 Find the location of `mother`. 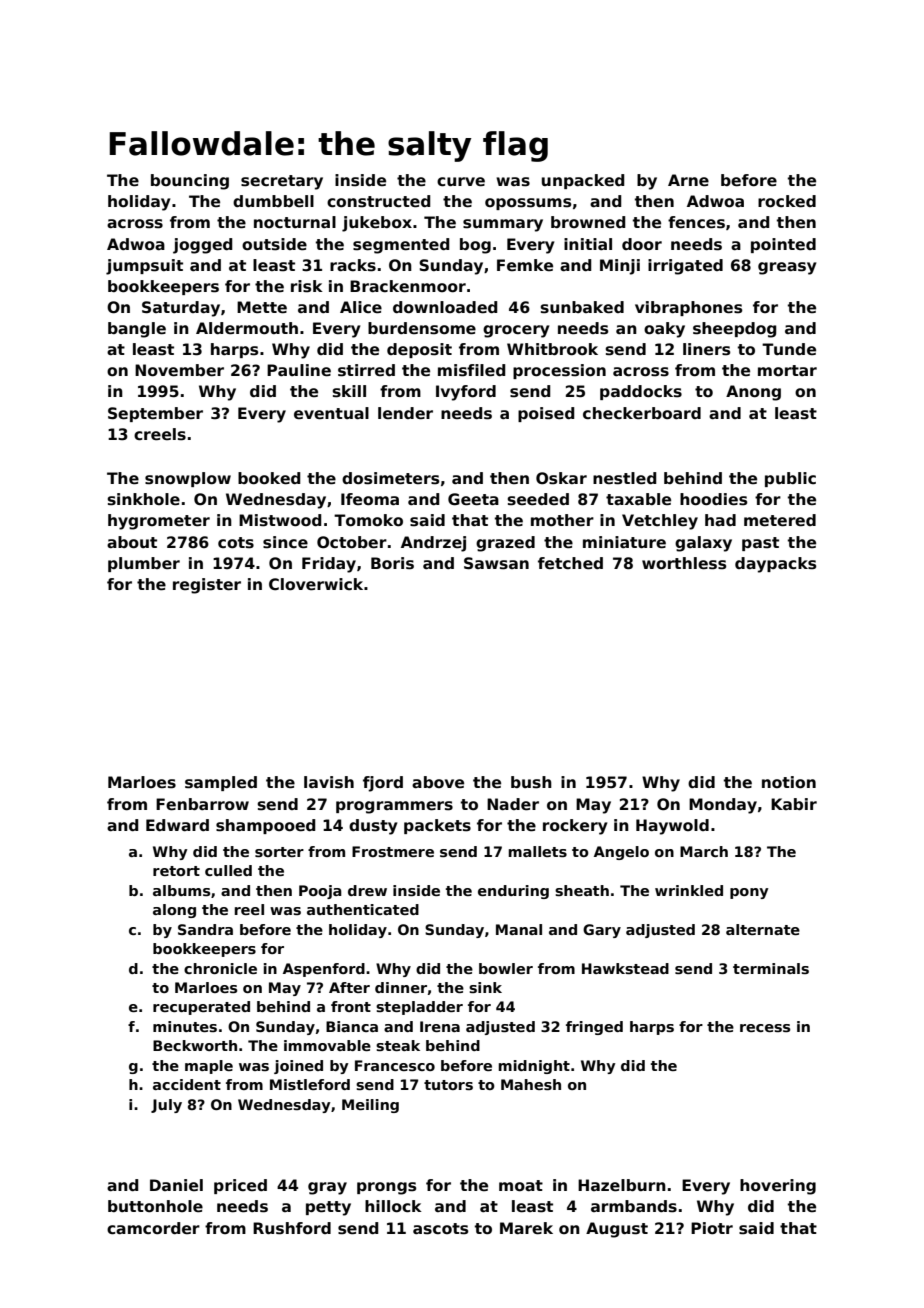

mother is located at coordinates (562, 520).
